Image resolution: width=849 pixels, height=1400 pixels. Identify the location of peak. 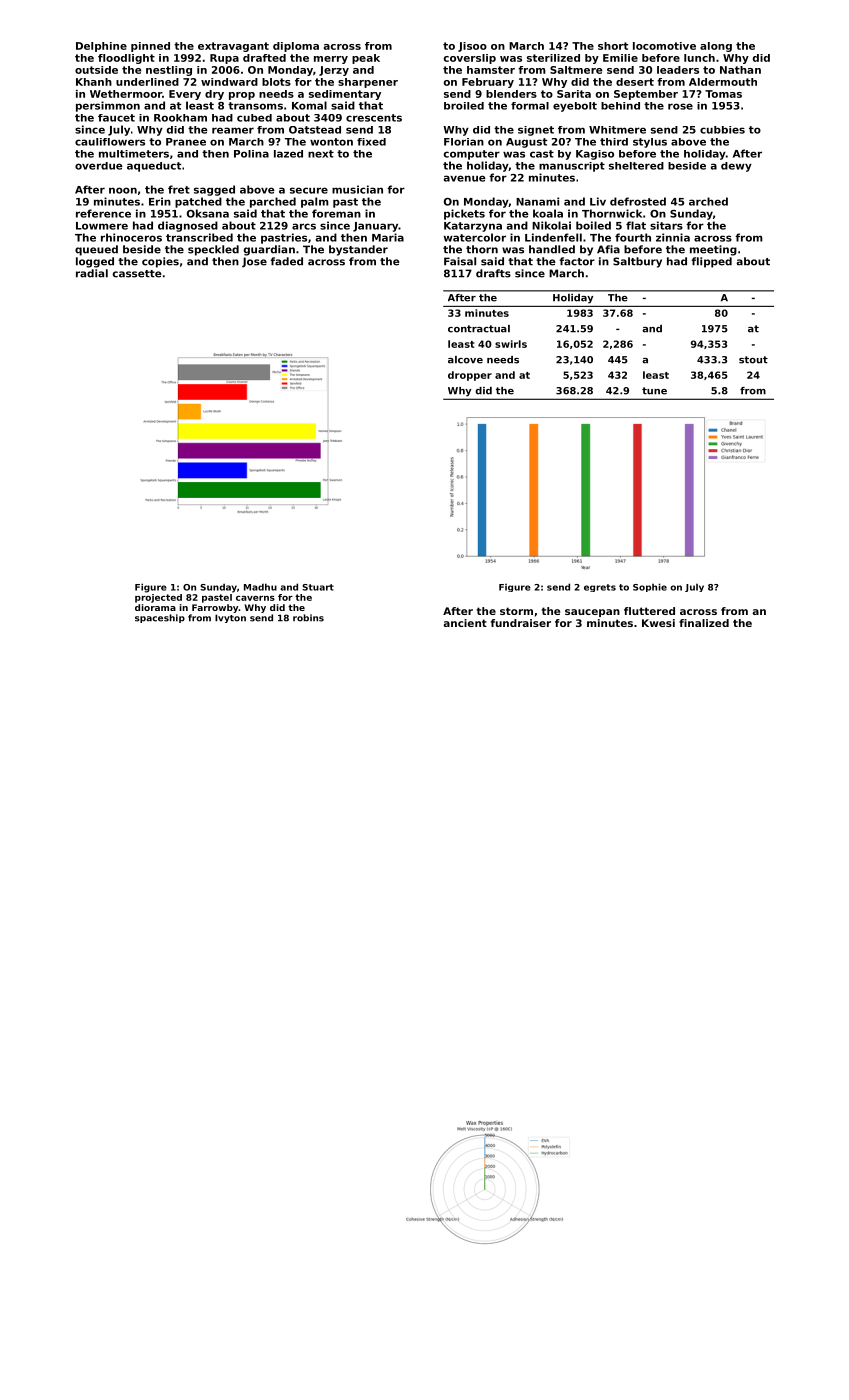
(366, 59).
